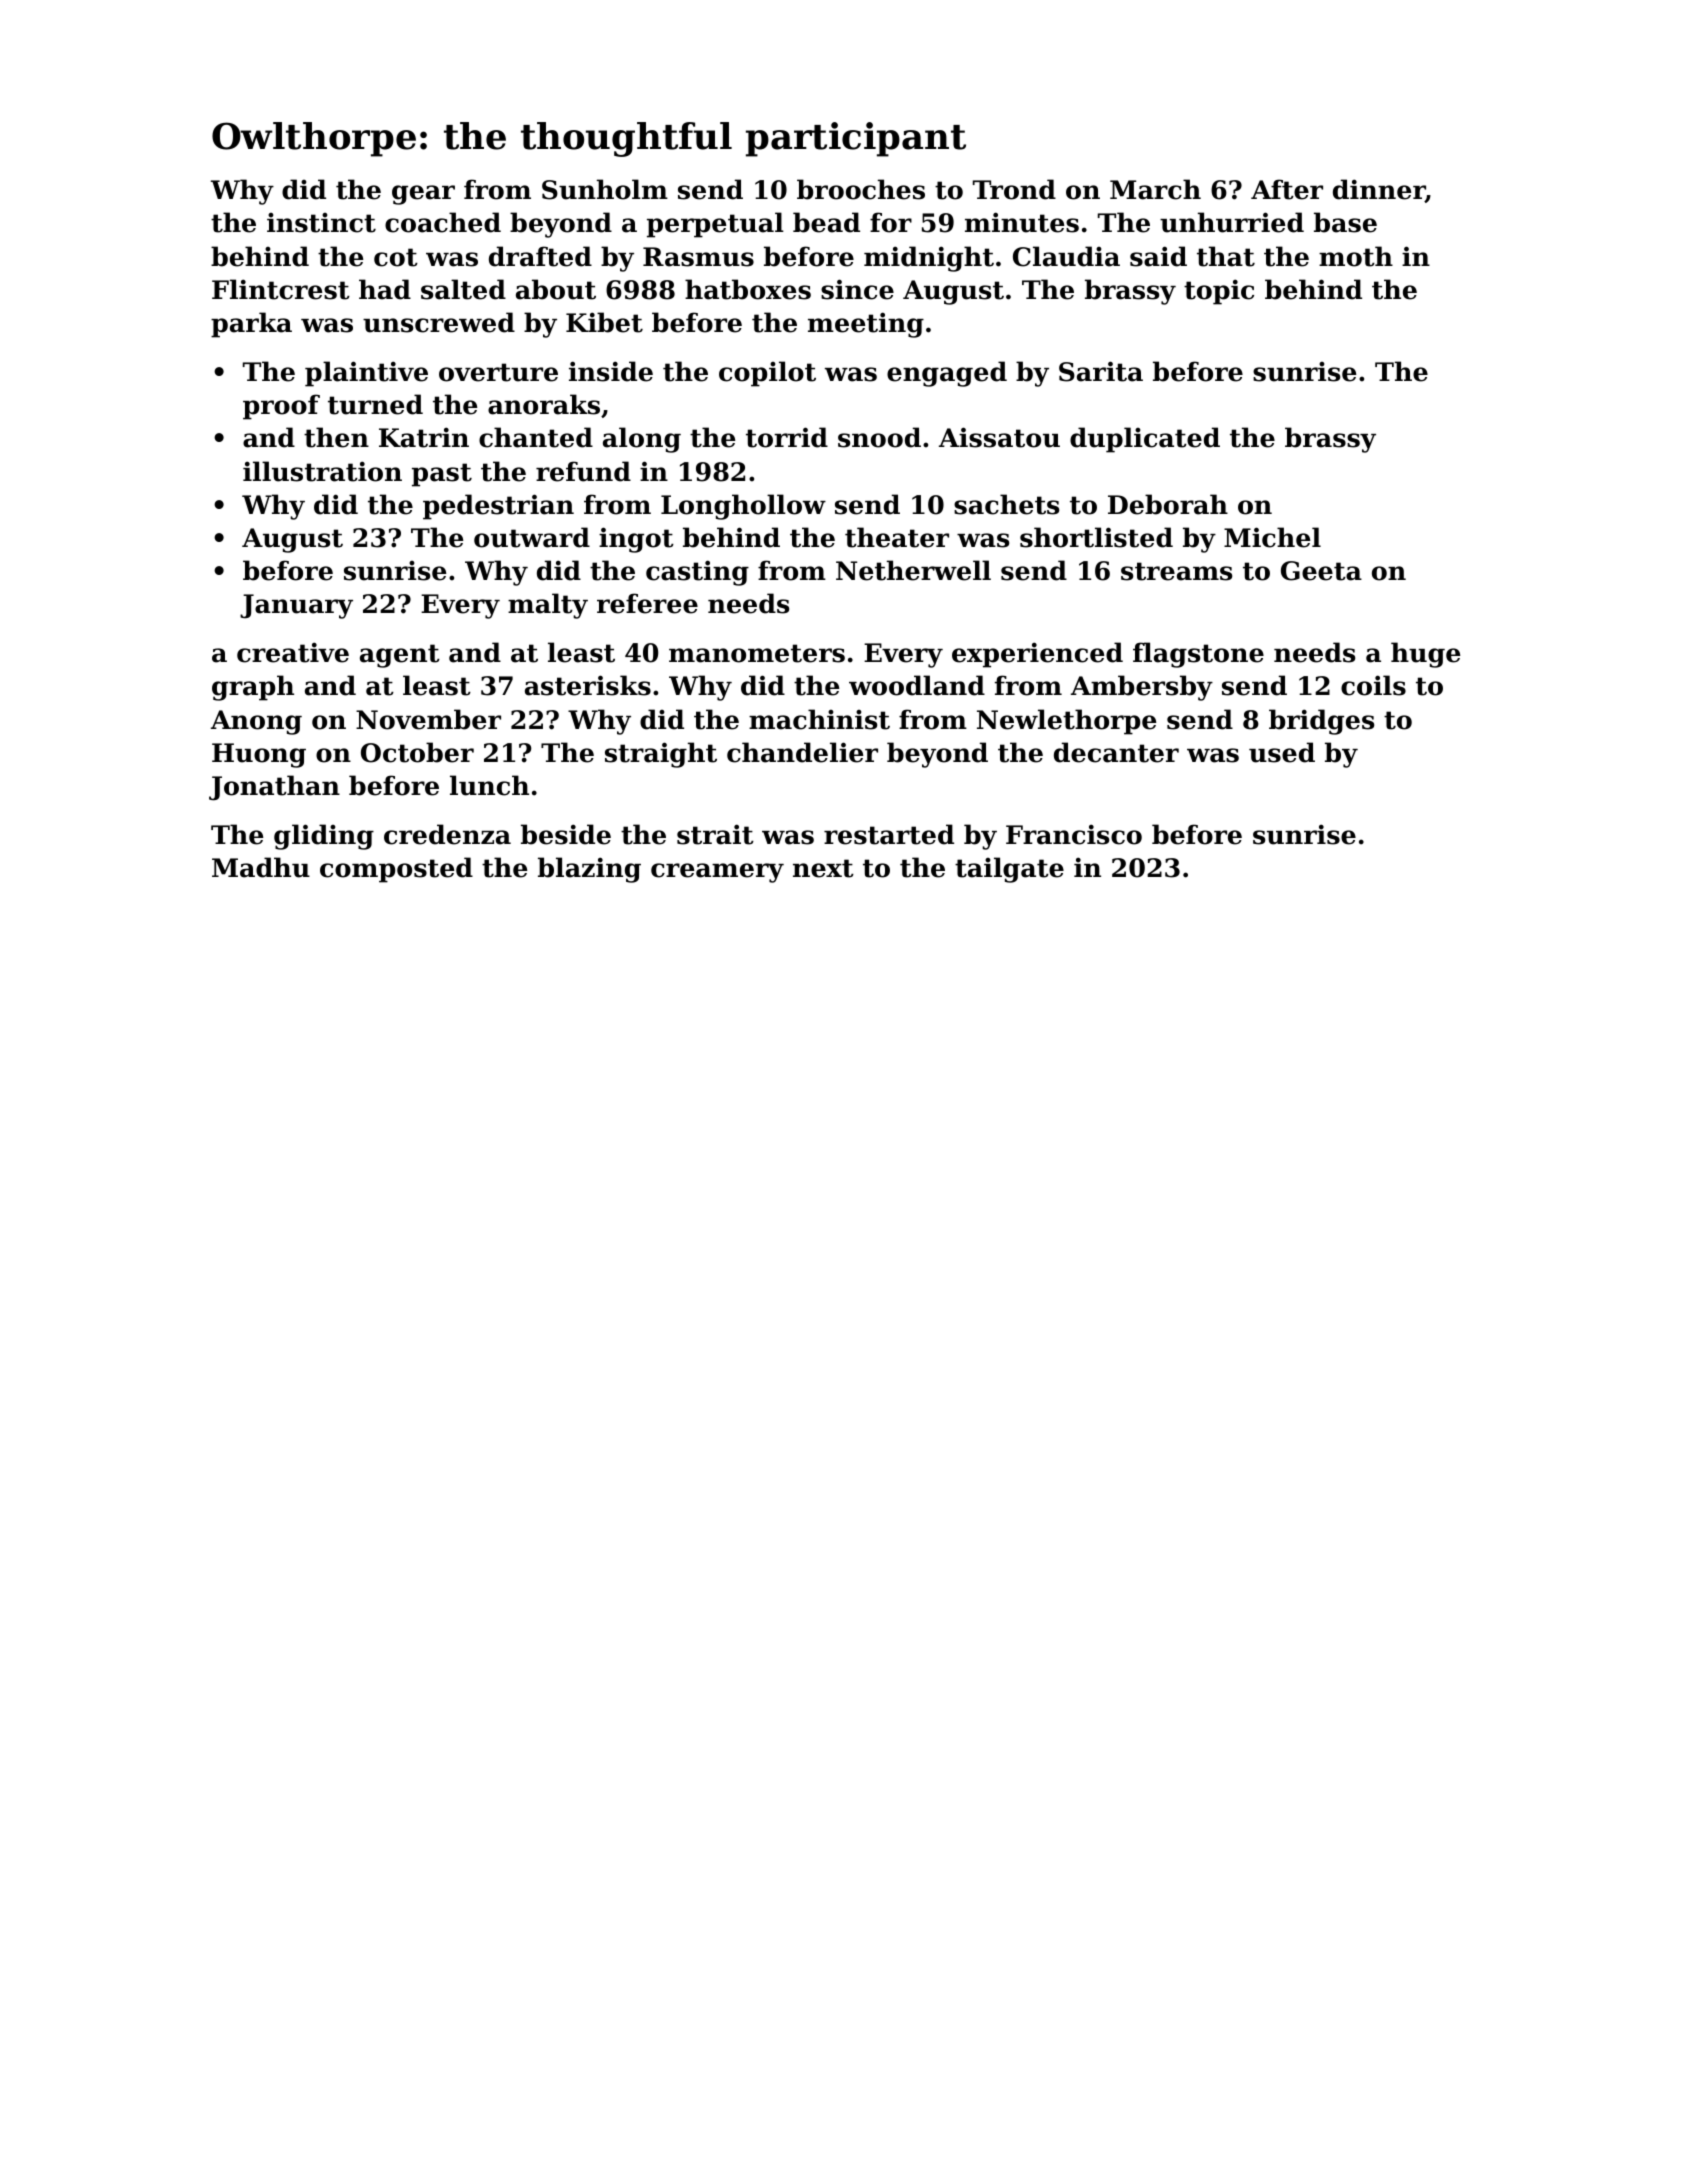 This page has height=2178, width=1683. What do you see at coordinates (281, 289) in the page?
I see `Flintcrest` at bounding box center [281, 289].
